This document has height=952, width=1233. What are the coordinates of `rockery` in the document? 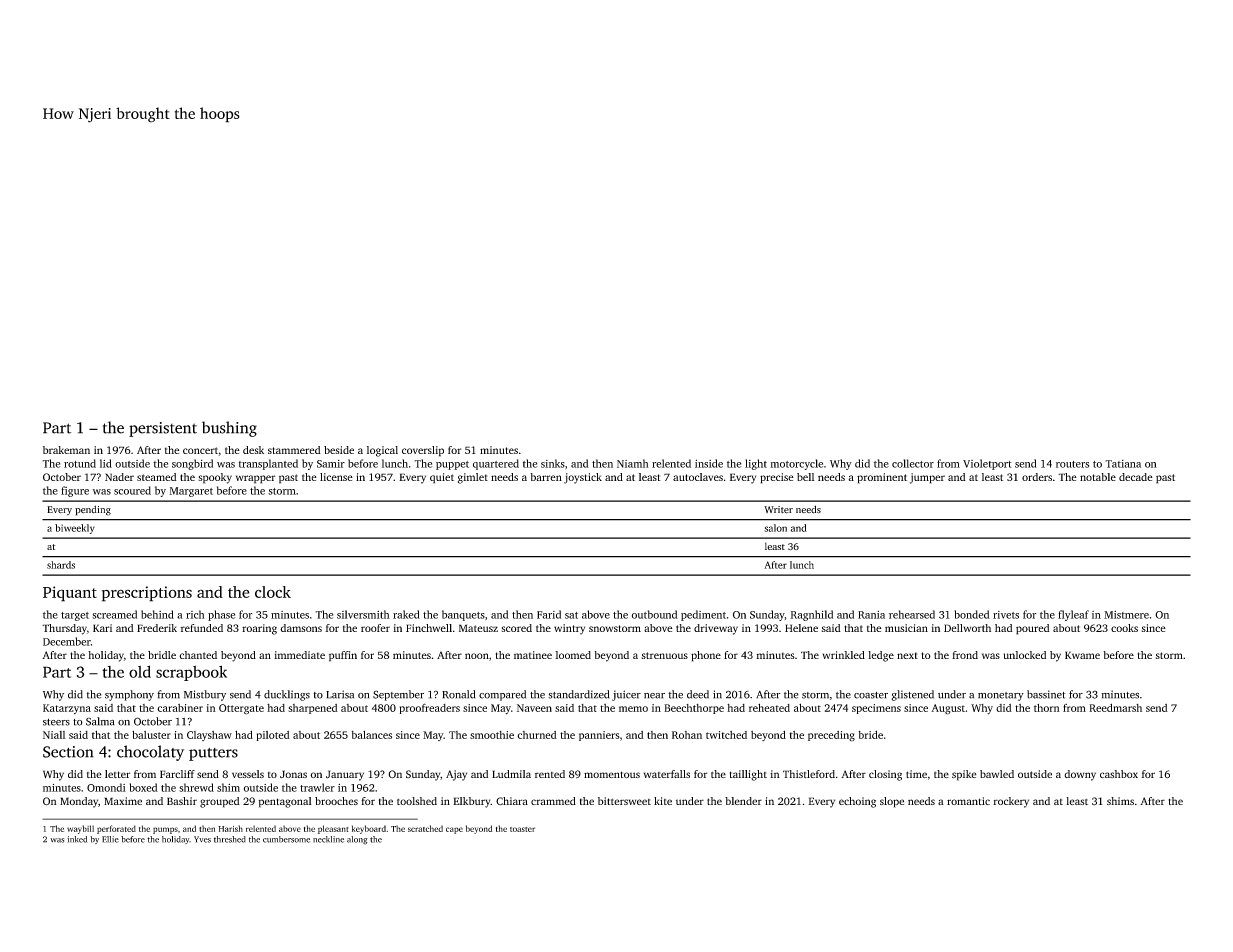 It's located at (1011, 802).
